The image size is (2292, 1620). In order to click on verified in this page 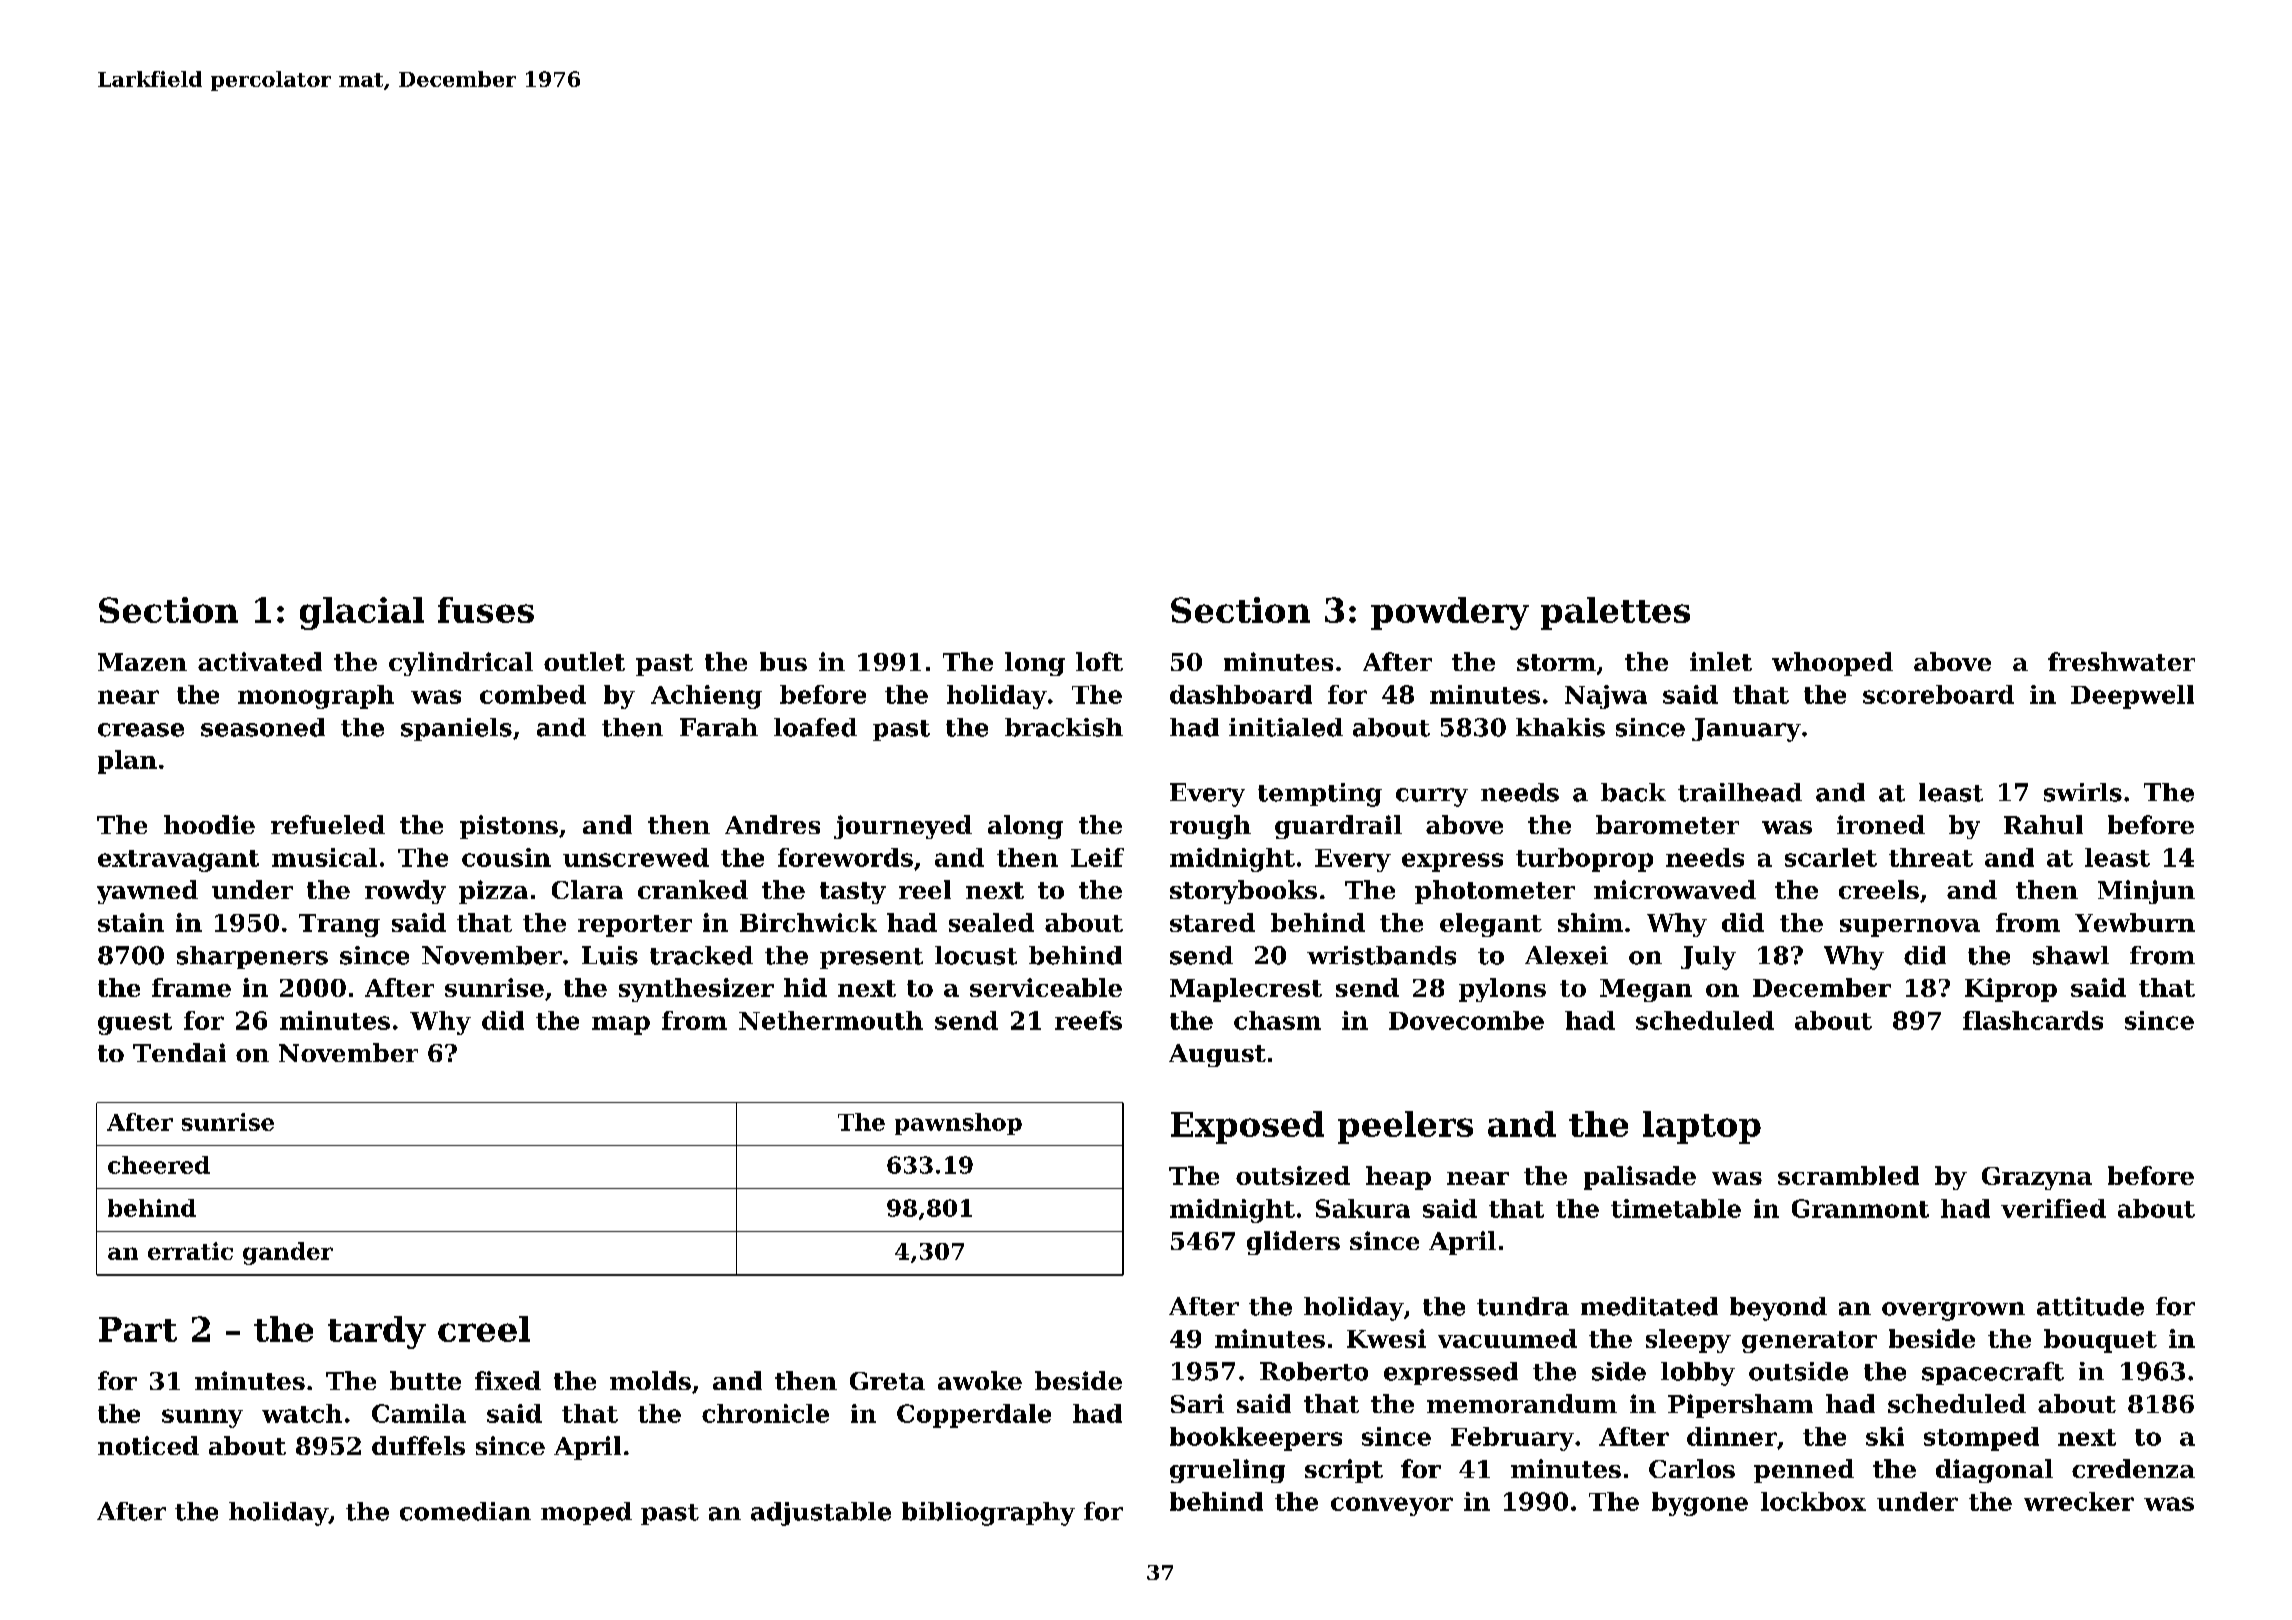, I will do `click(2053, 1208)`.
